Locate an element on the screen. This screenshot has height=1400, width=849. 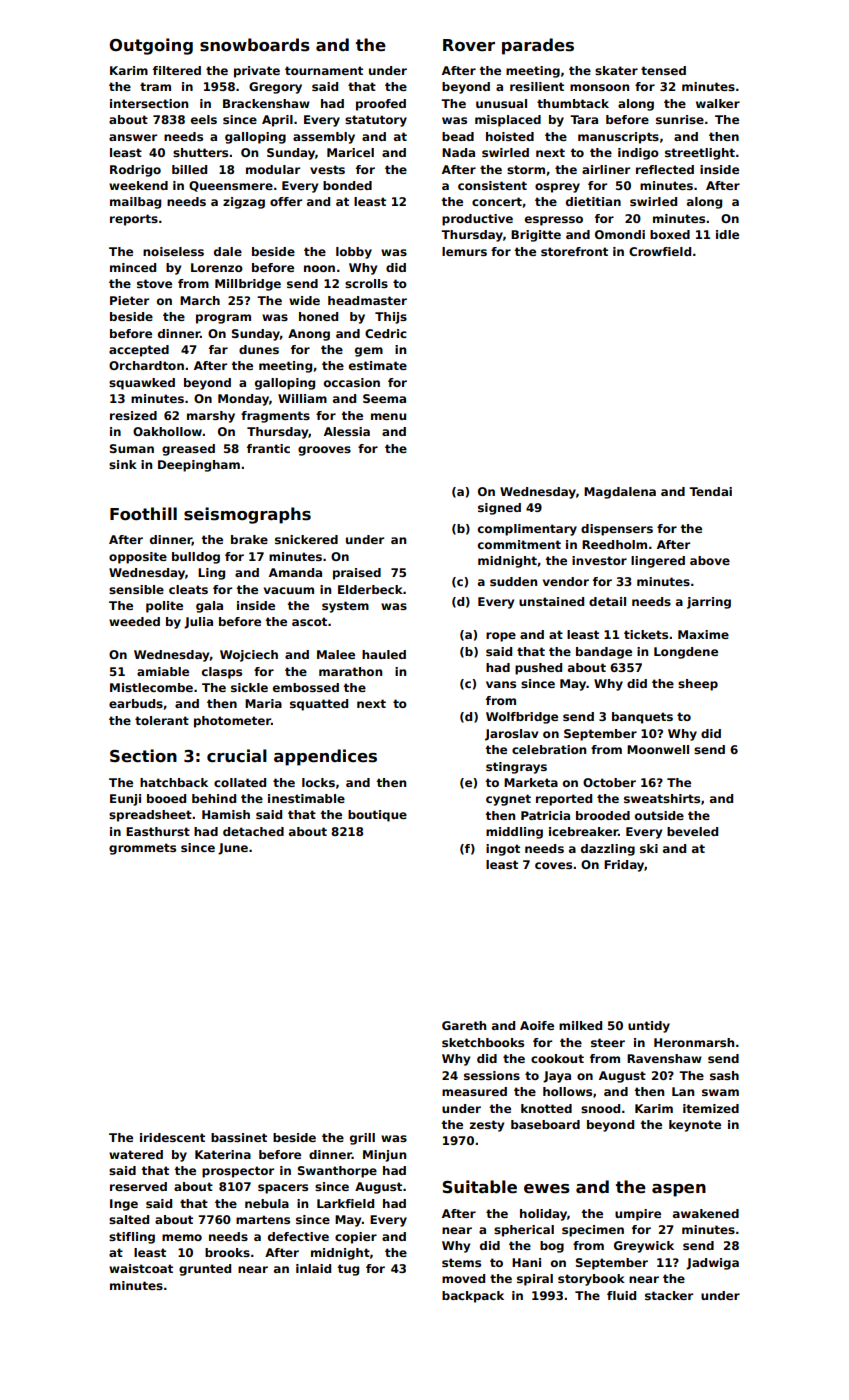
Nada is located at coordinates (458, 152).
